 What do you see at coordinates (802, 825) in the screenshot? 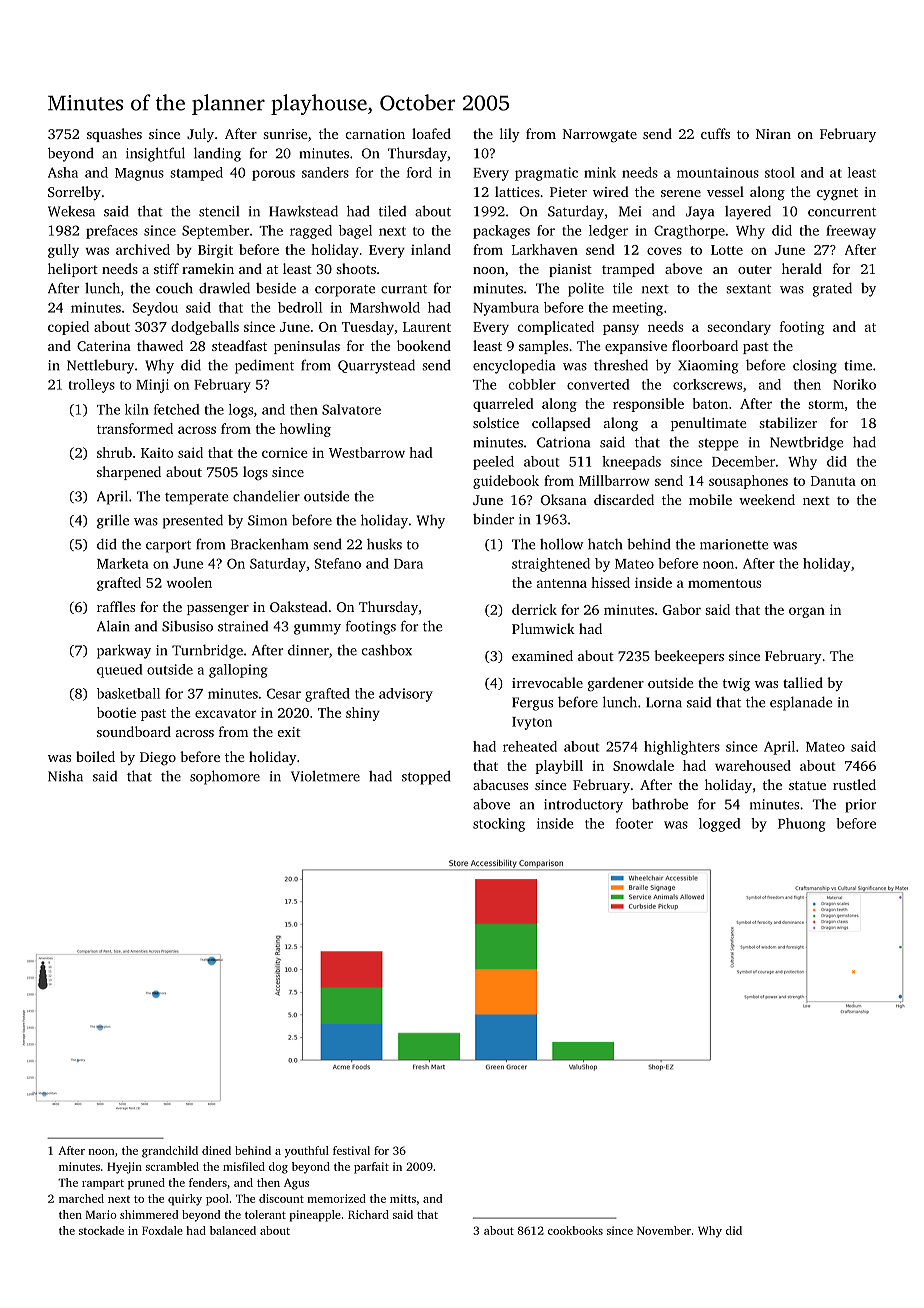
I see `Phuong` at bounding box center [802, 825].
